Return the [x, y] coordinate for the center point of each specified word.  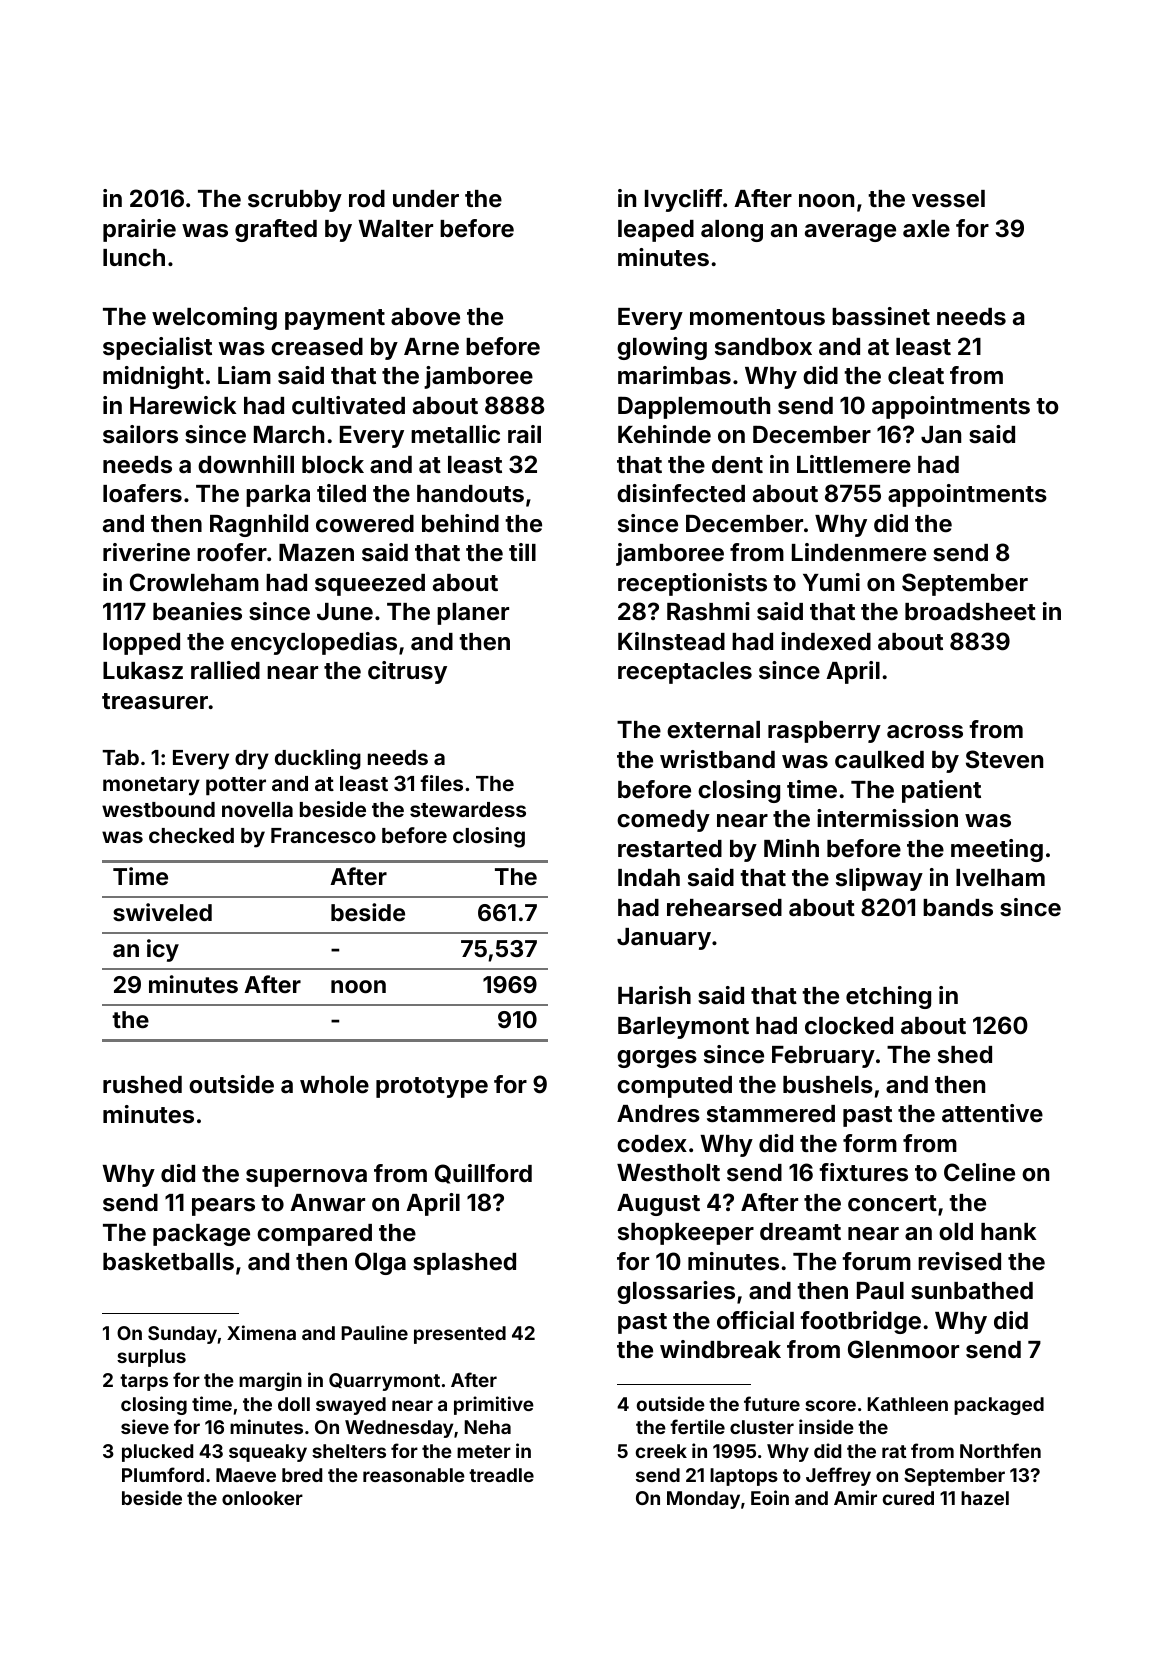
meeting [997, 850]
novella [257, 809]
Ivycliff [683, 200]
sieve [145, 1426]
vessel [948, 199]
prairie [139, 230]
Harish [654, 995]
